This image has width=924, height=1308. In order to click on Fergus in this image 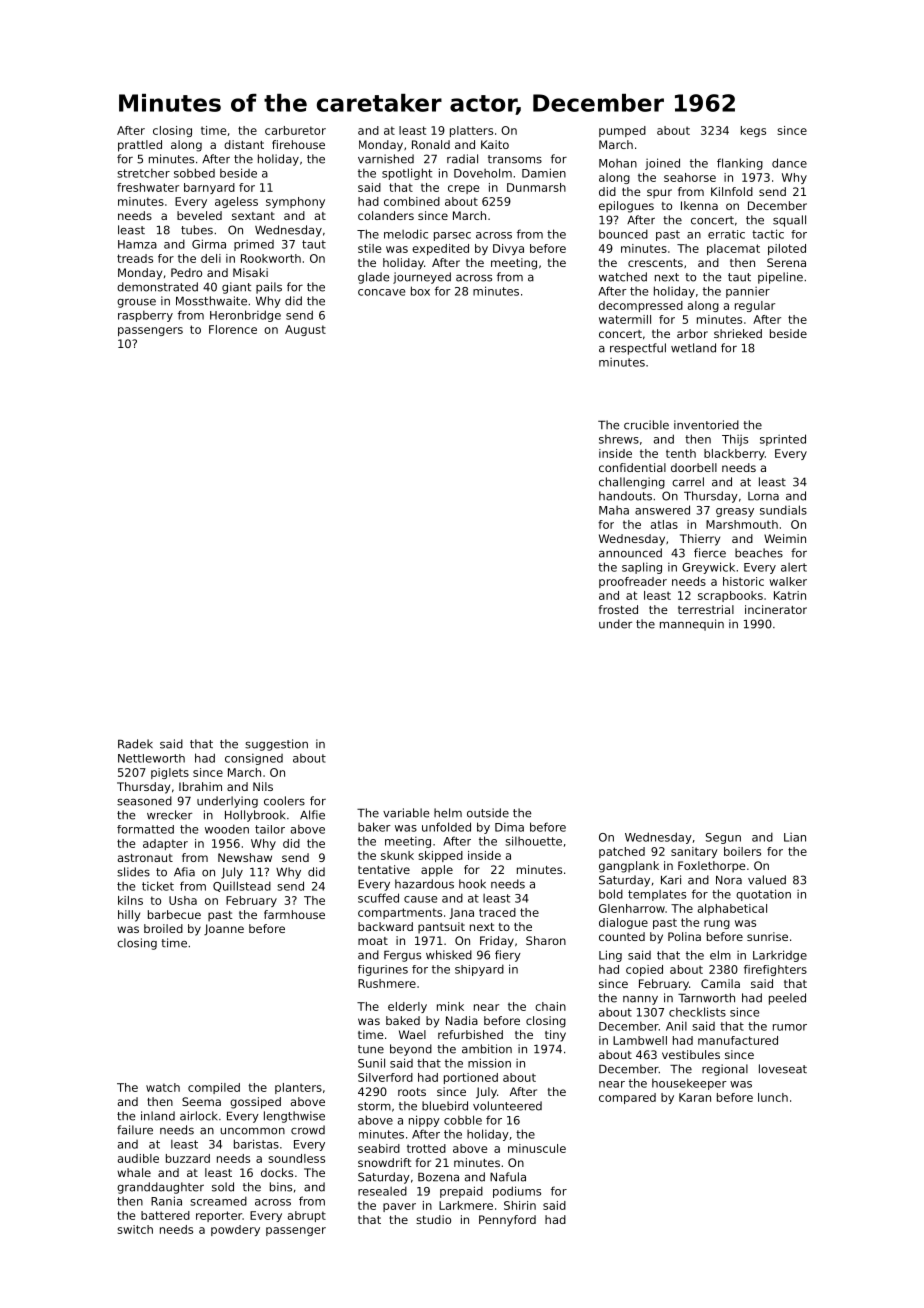, I will do `click(402, 956)`.
